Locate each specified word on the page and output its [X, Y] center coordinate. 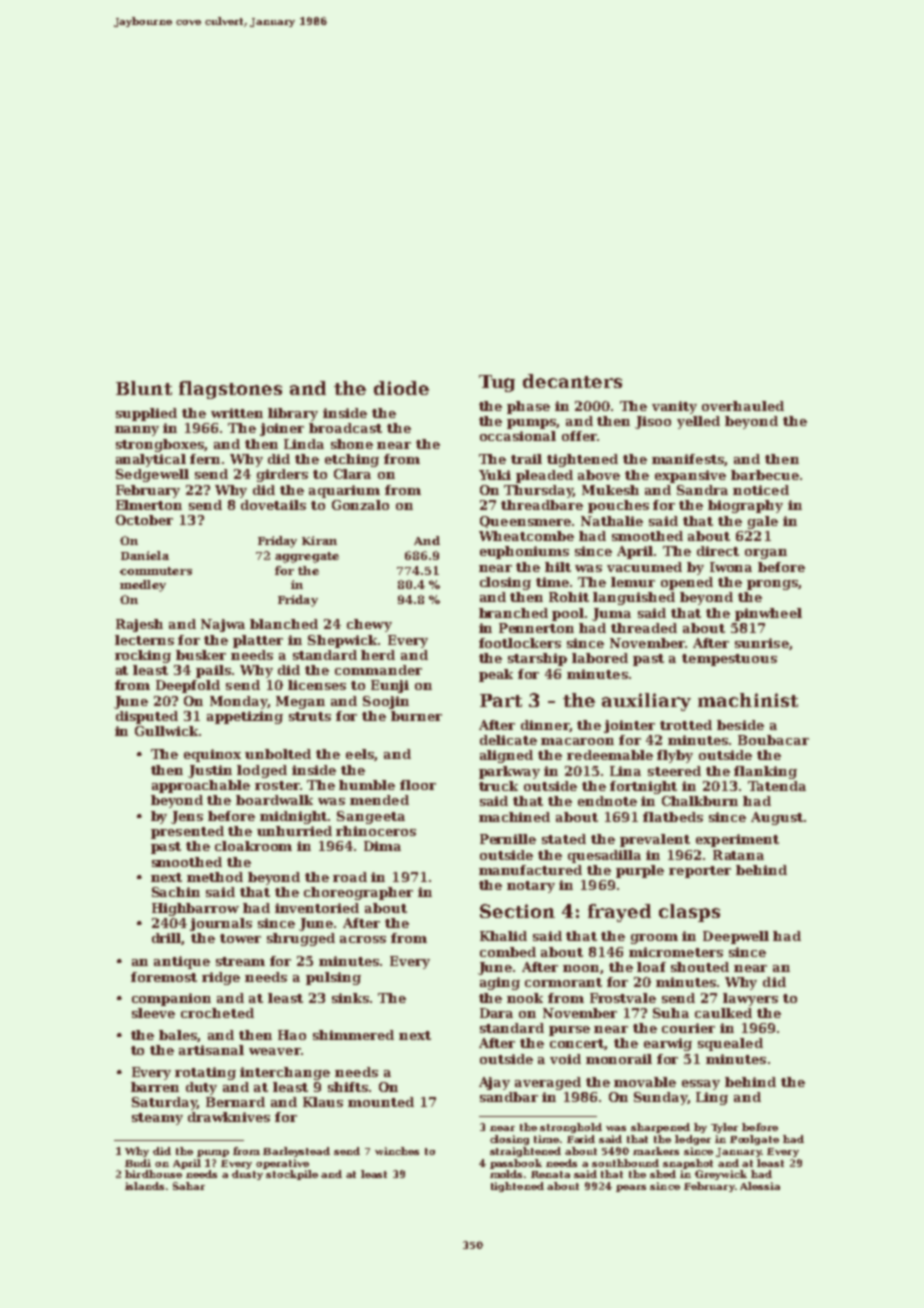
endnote [607, 801]
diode [401, 388]
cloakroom [253, 846]
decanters [572, 381]
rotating [205, 1073]
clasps [689, 913]
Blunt [144, 388]
